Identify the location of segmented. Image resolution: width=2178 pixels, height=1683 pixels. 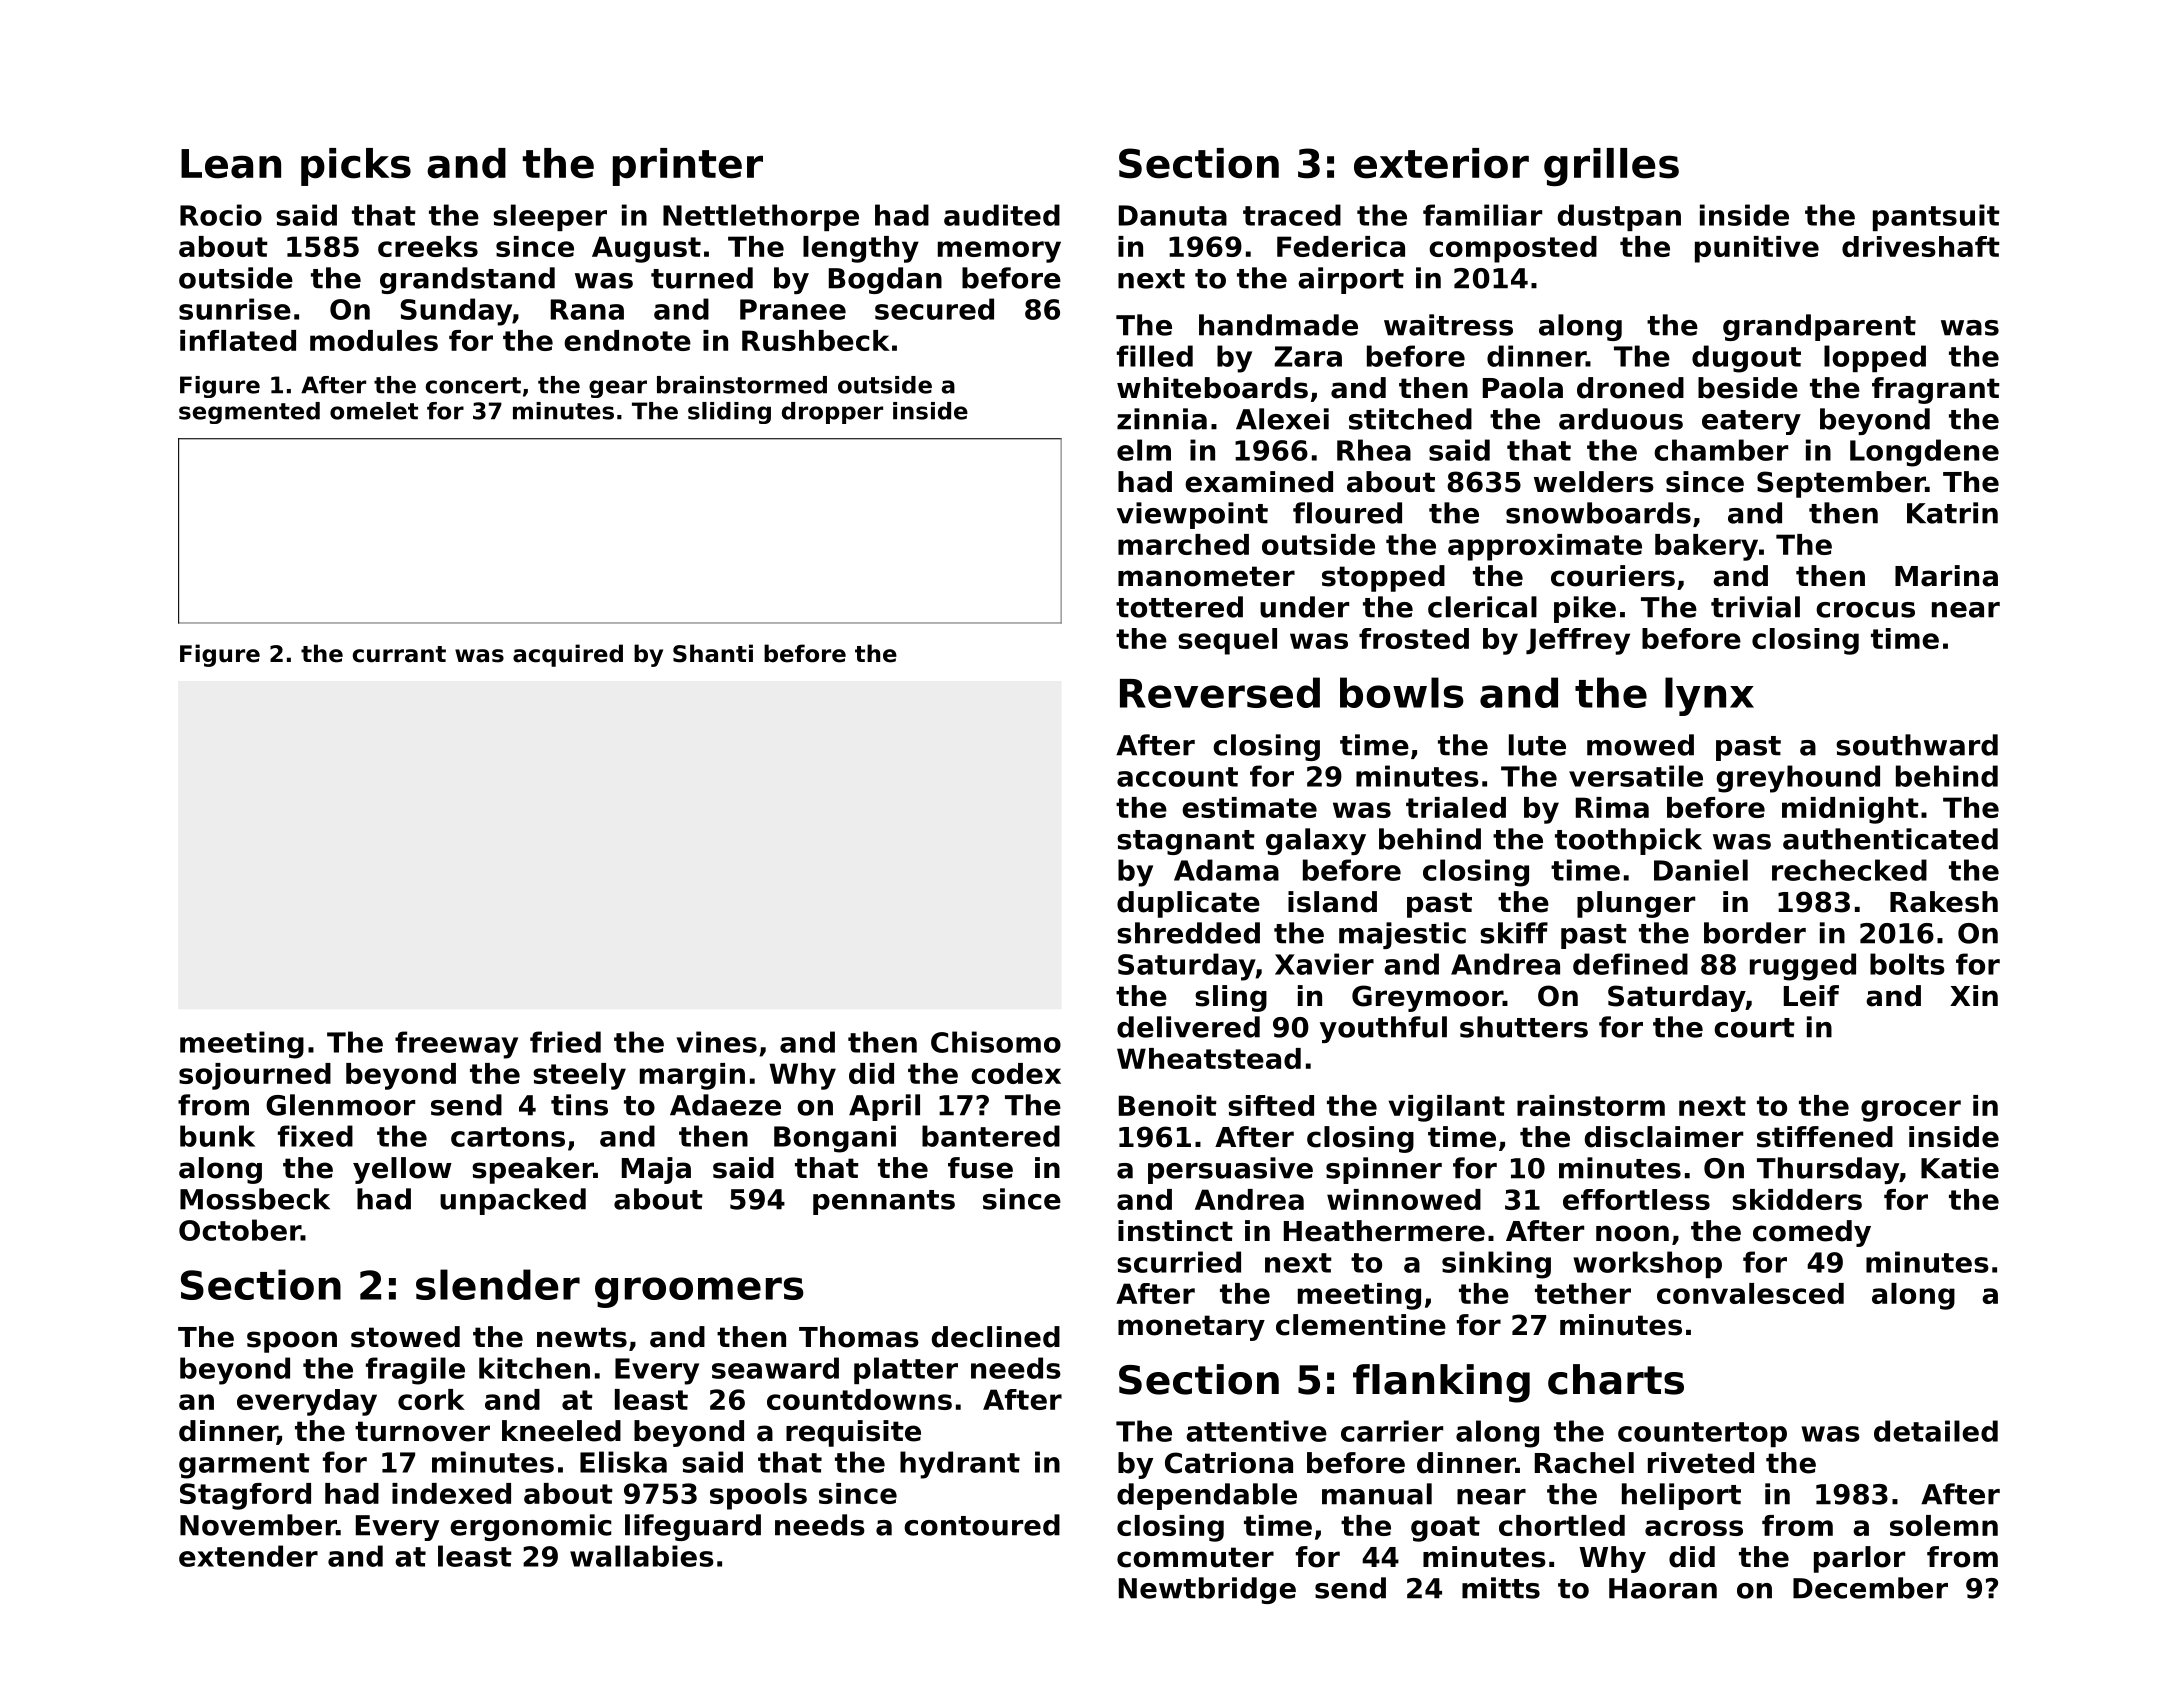
(249, 413).
